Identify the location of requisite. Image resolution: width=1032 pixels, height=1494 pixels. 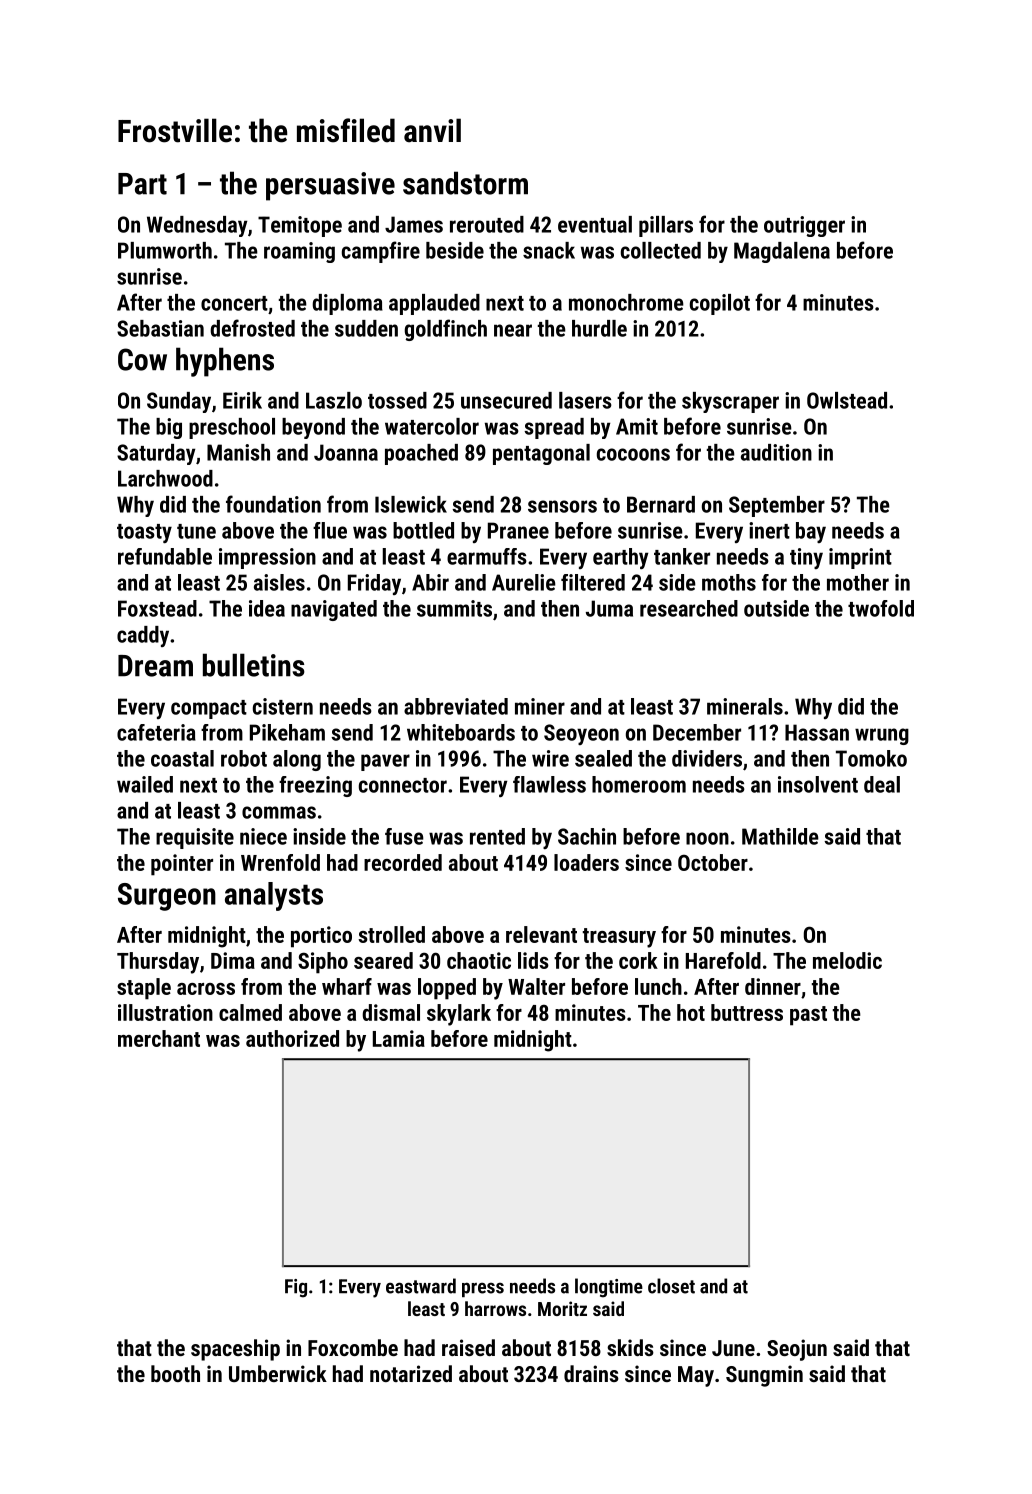
(195, 838).
